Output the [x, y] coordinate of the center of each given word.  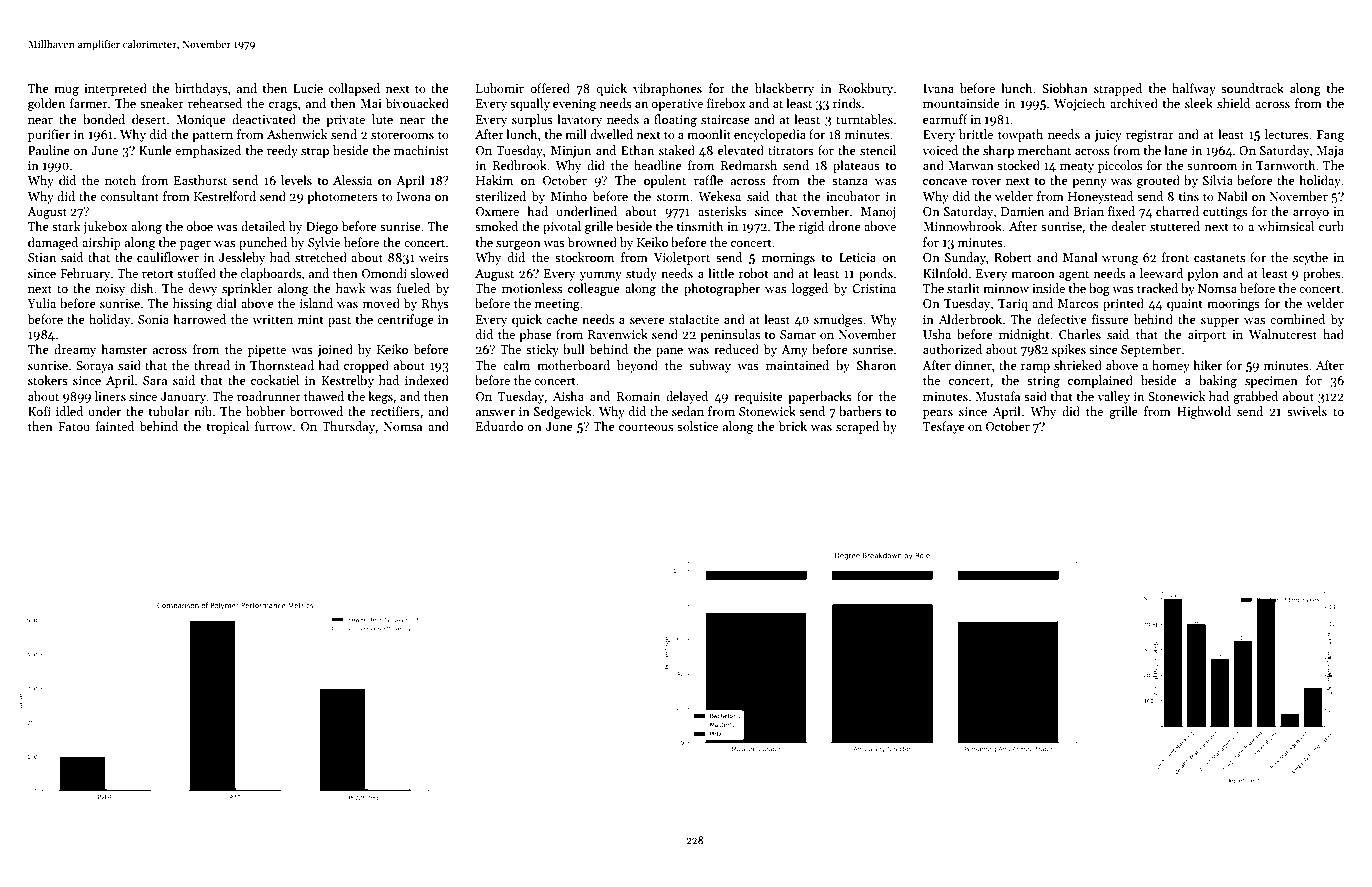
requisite [758, 398]
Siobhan [1065, 88]
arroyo [1311, 214]
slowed [429, 273]
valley [1113, 397]
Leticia [857, 257]
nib [203, 411]
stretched [321, 257]
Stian [42, 257]
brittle [976, 134]
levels [296, 180]
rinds [847, 103]
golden [46, 104]
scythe [1310, 258]
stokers [48, 380]
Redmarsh [748, 165]
